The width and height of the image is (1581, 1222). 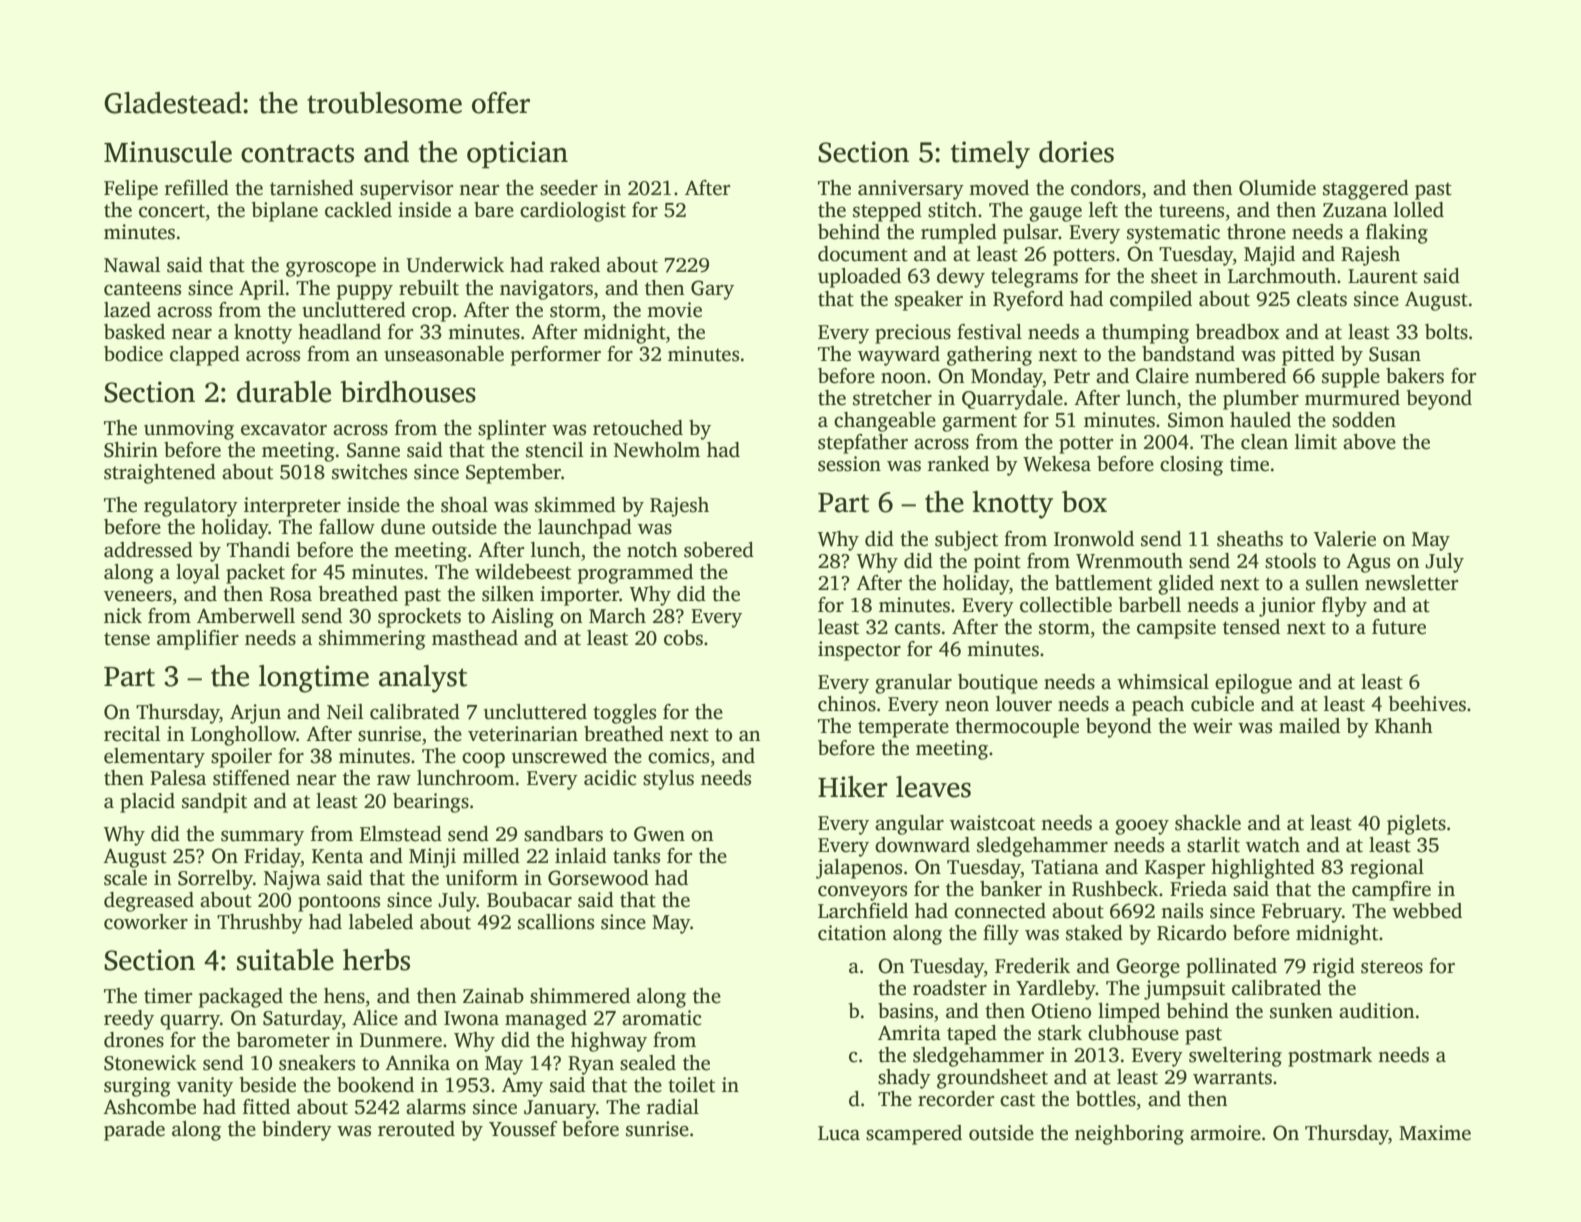 What do you see at coordinates (674, 310) in the image?
I see `movie` at bounding box center [674, 310].
